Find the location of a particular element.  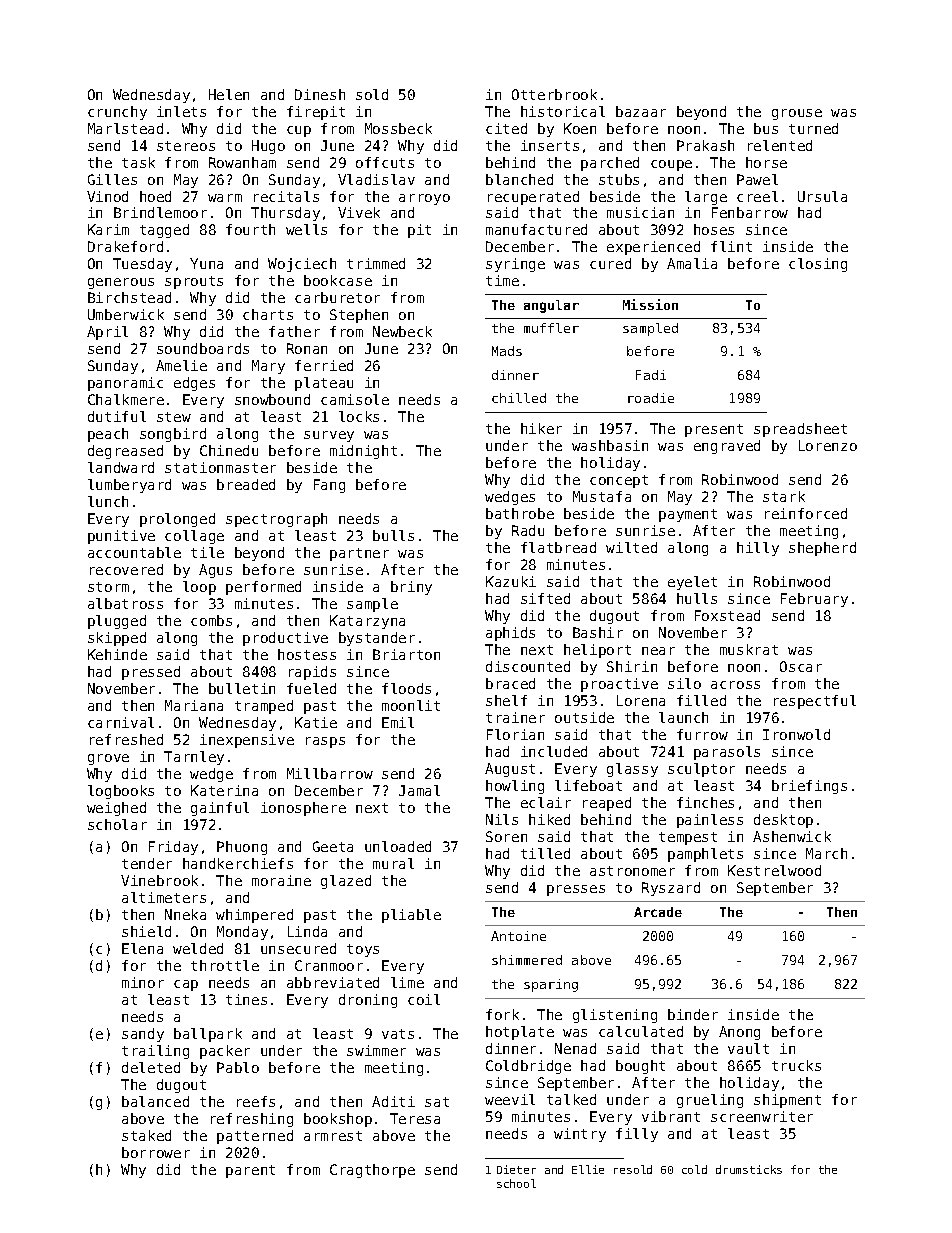

shipment is located at coordinates (787, 1101).
